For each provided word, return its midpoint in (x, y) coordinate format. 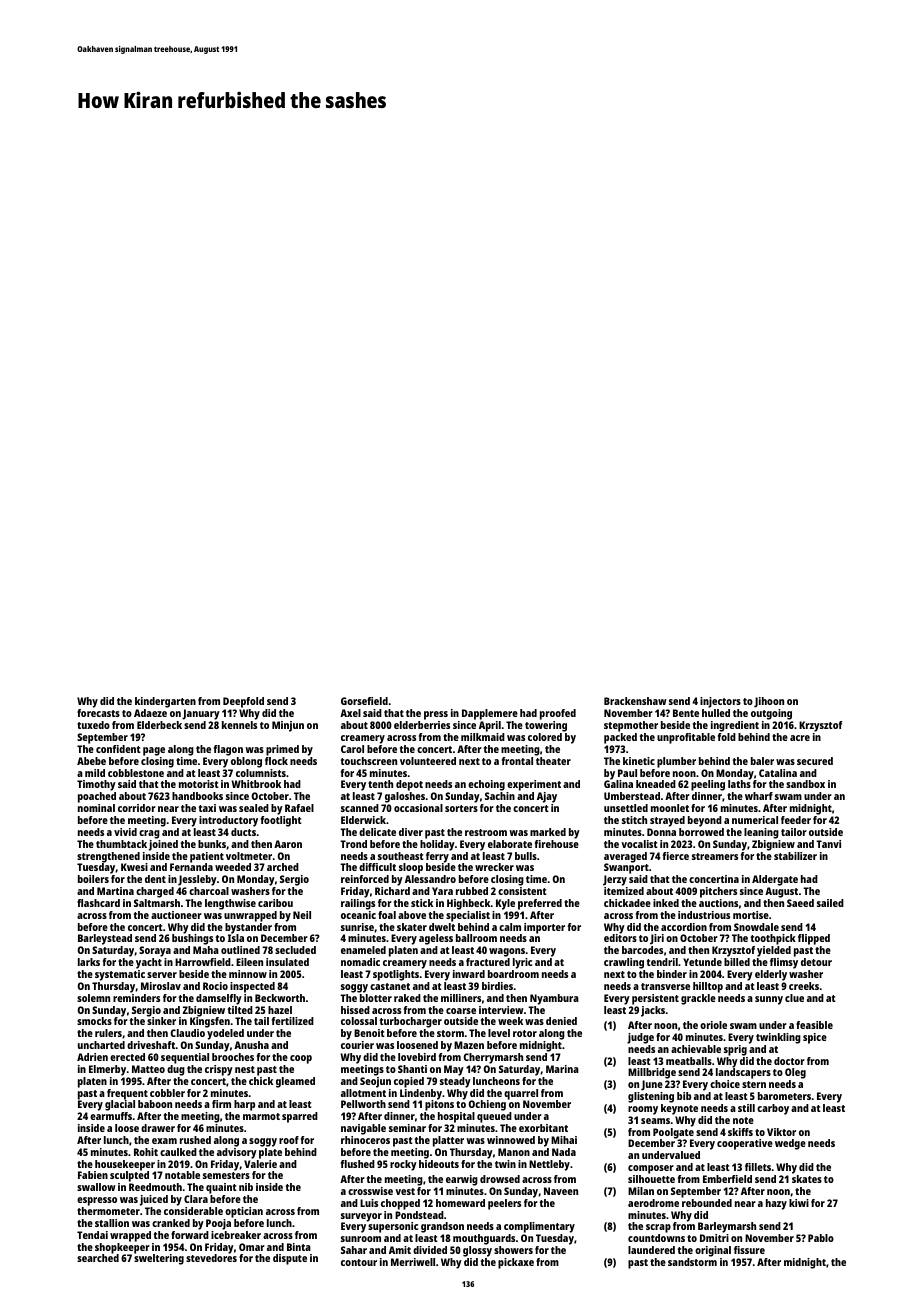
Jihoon (769, 702)
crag (149, 834)
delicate (377, 832)
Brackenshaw (635, 701)
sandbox (805, 784)
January (201, 714)
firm (221, 1104)
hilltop (708, 987)
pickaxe (516, 1263)
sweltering (159, 1259)
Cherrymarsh (493, 1058)
